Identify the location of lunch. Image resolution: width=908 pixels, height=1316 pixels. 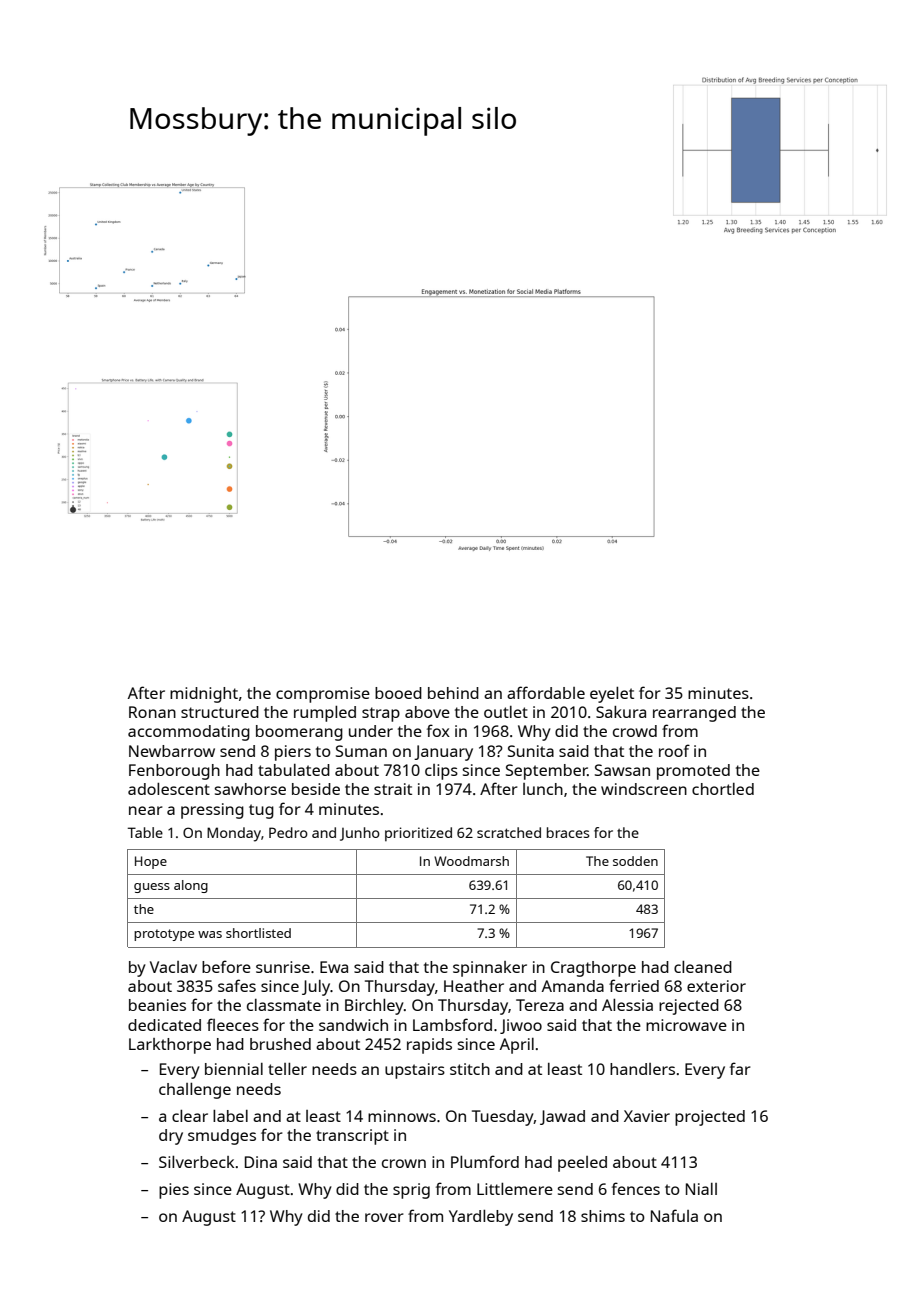
(543, 789).
